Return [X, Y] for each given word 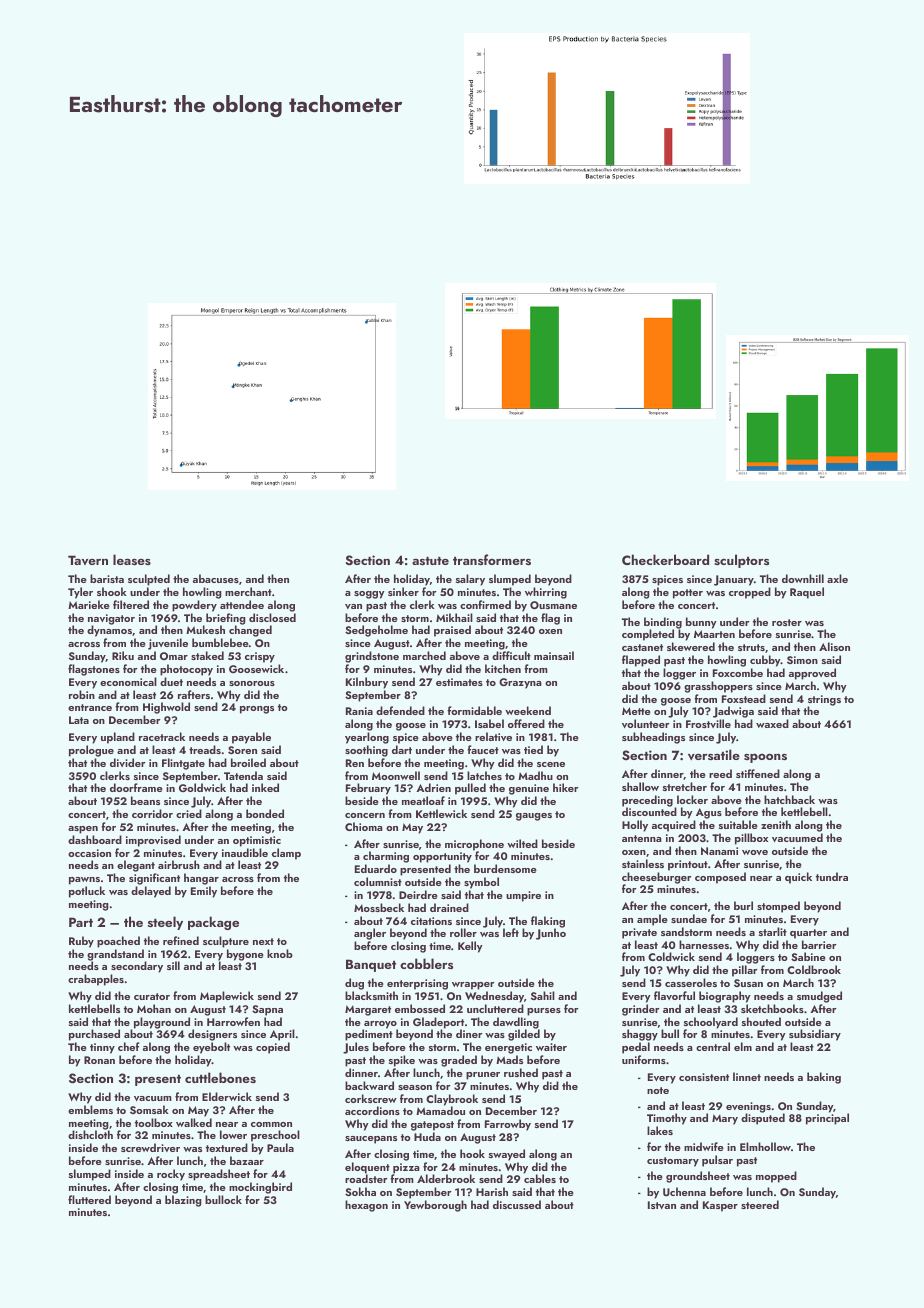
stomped [778, 907]
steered [760, 1204]
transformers [492, 559]
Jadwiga [733, 712]
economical [128, 681]
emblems [90, 1109]
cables [540, 1178]
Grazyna [520, 683]
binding [663, 623]
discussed [517, 1204]
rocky [171, 1175]
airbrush [179, 864]
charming [386, 857]
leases [132, 559]
